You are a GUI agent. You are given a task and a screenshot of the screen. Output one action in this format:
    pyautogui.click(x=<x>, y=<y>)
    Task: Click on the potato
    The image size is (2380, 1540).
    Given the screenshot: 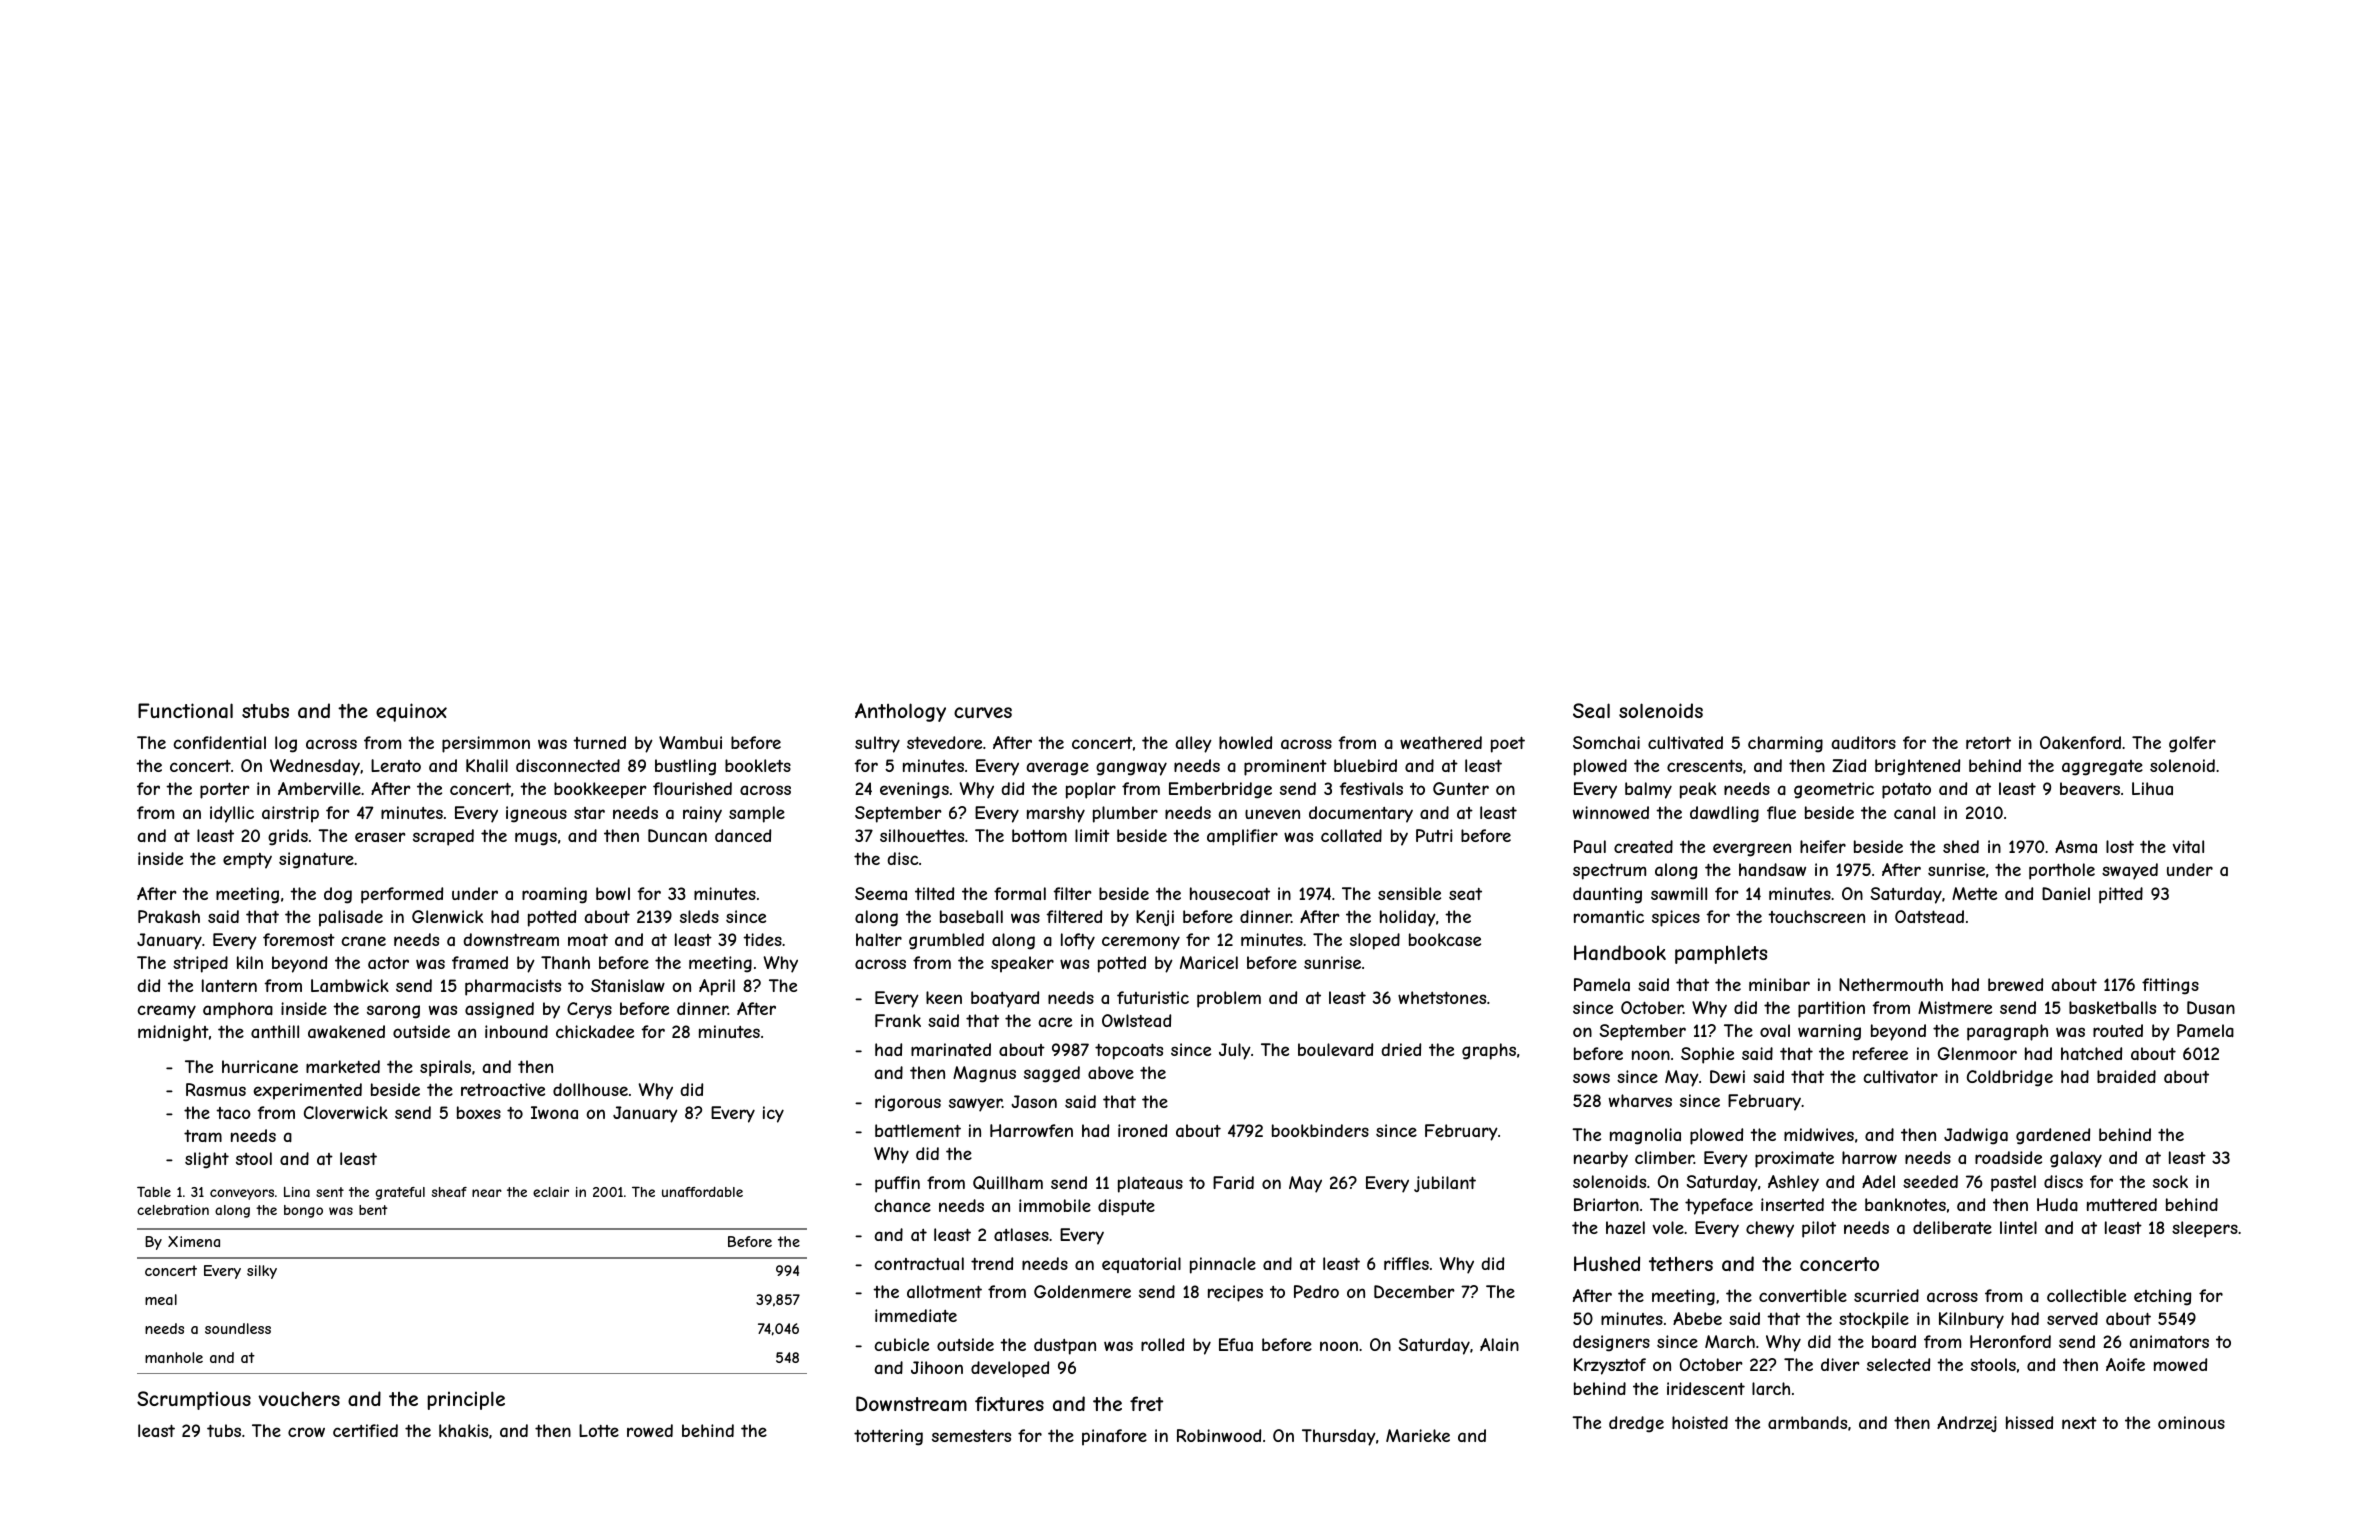 What is the action you would take?
    pyautogui.click(x=1906, y=791)
